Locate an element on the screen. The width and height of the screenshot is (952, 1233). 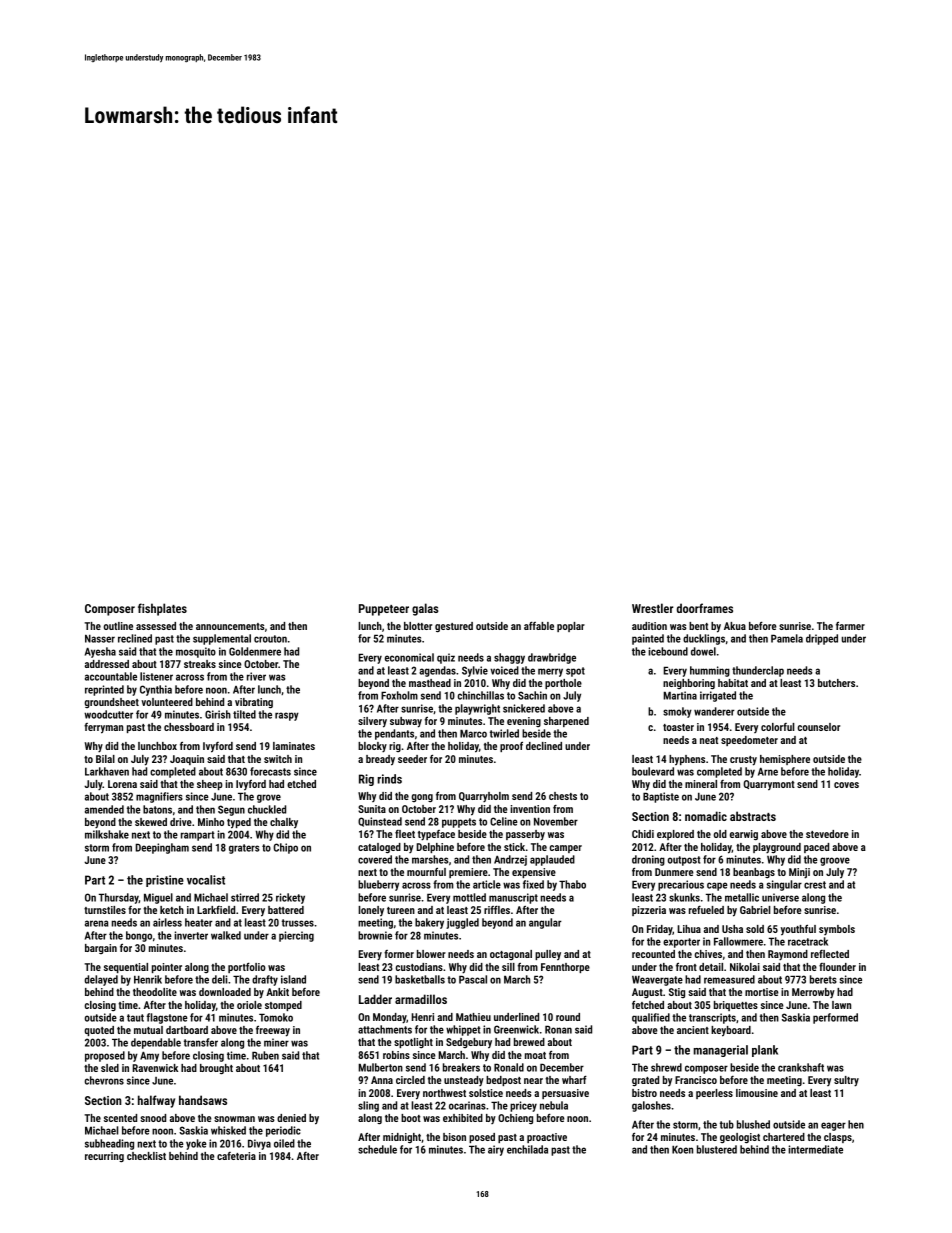
irrigated is located at coordinates (718, 696).
